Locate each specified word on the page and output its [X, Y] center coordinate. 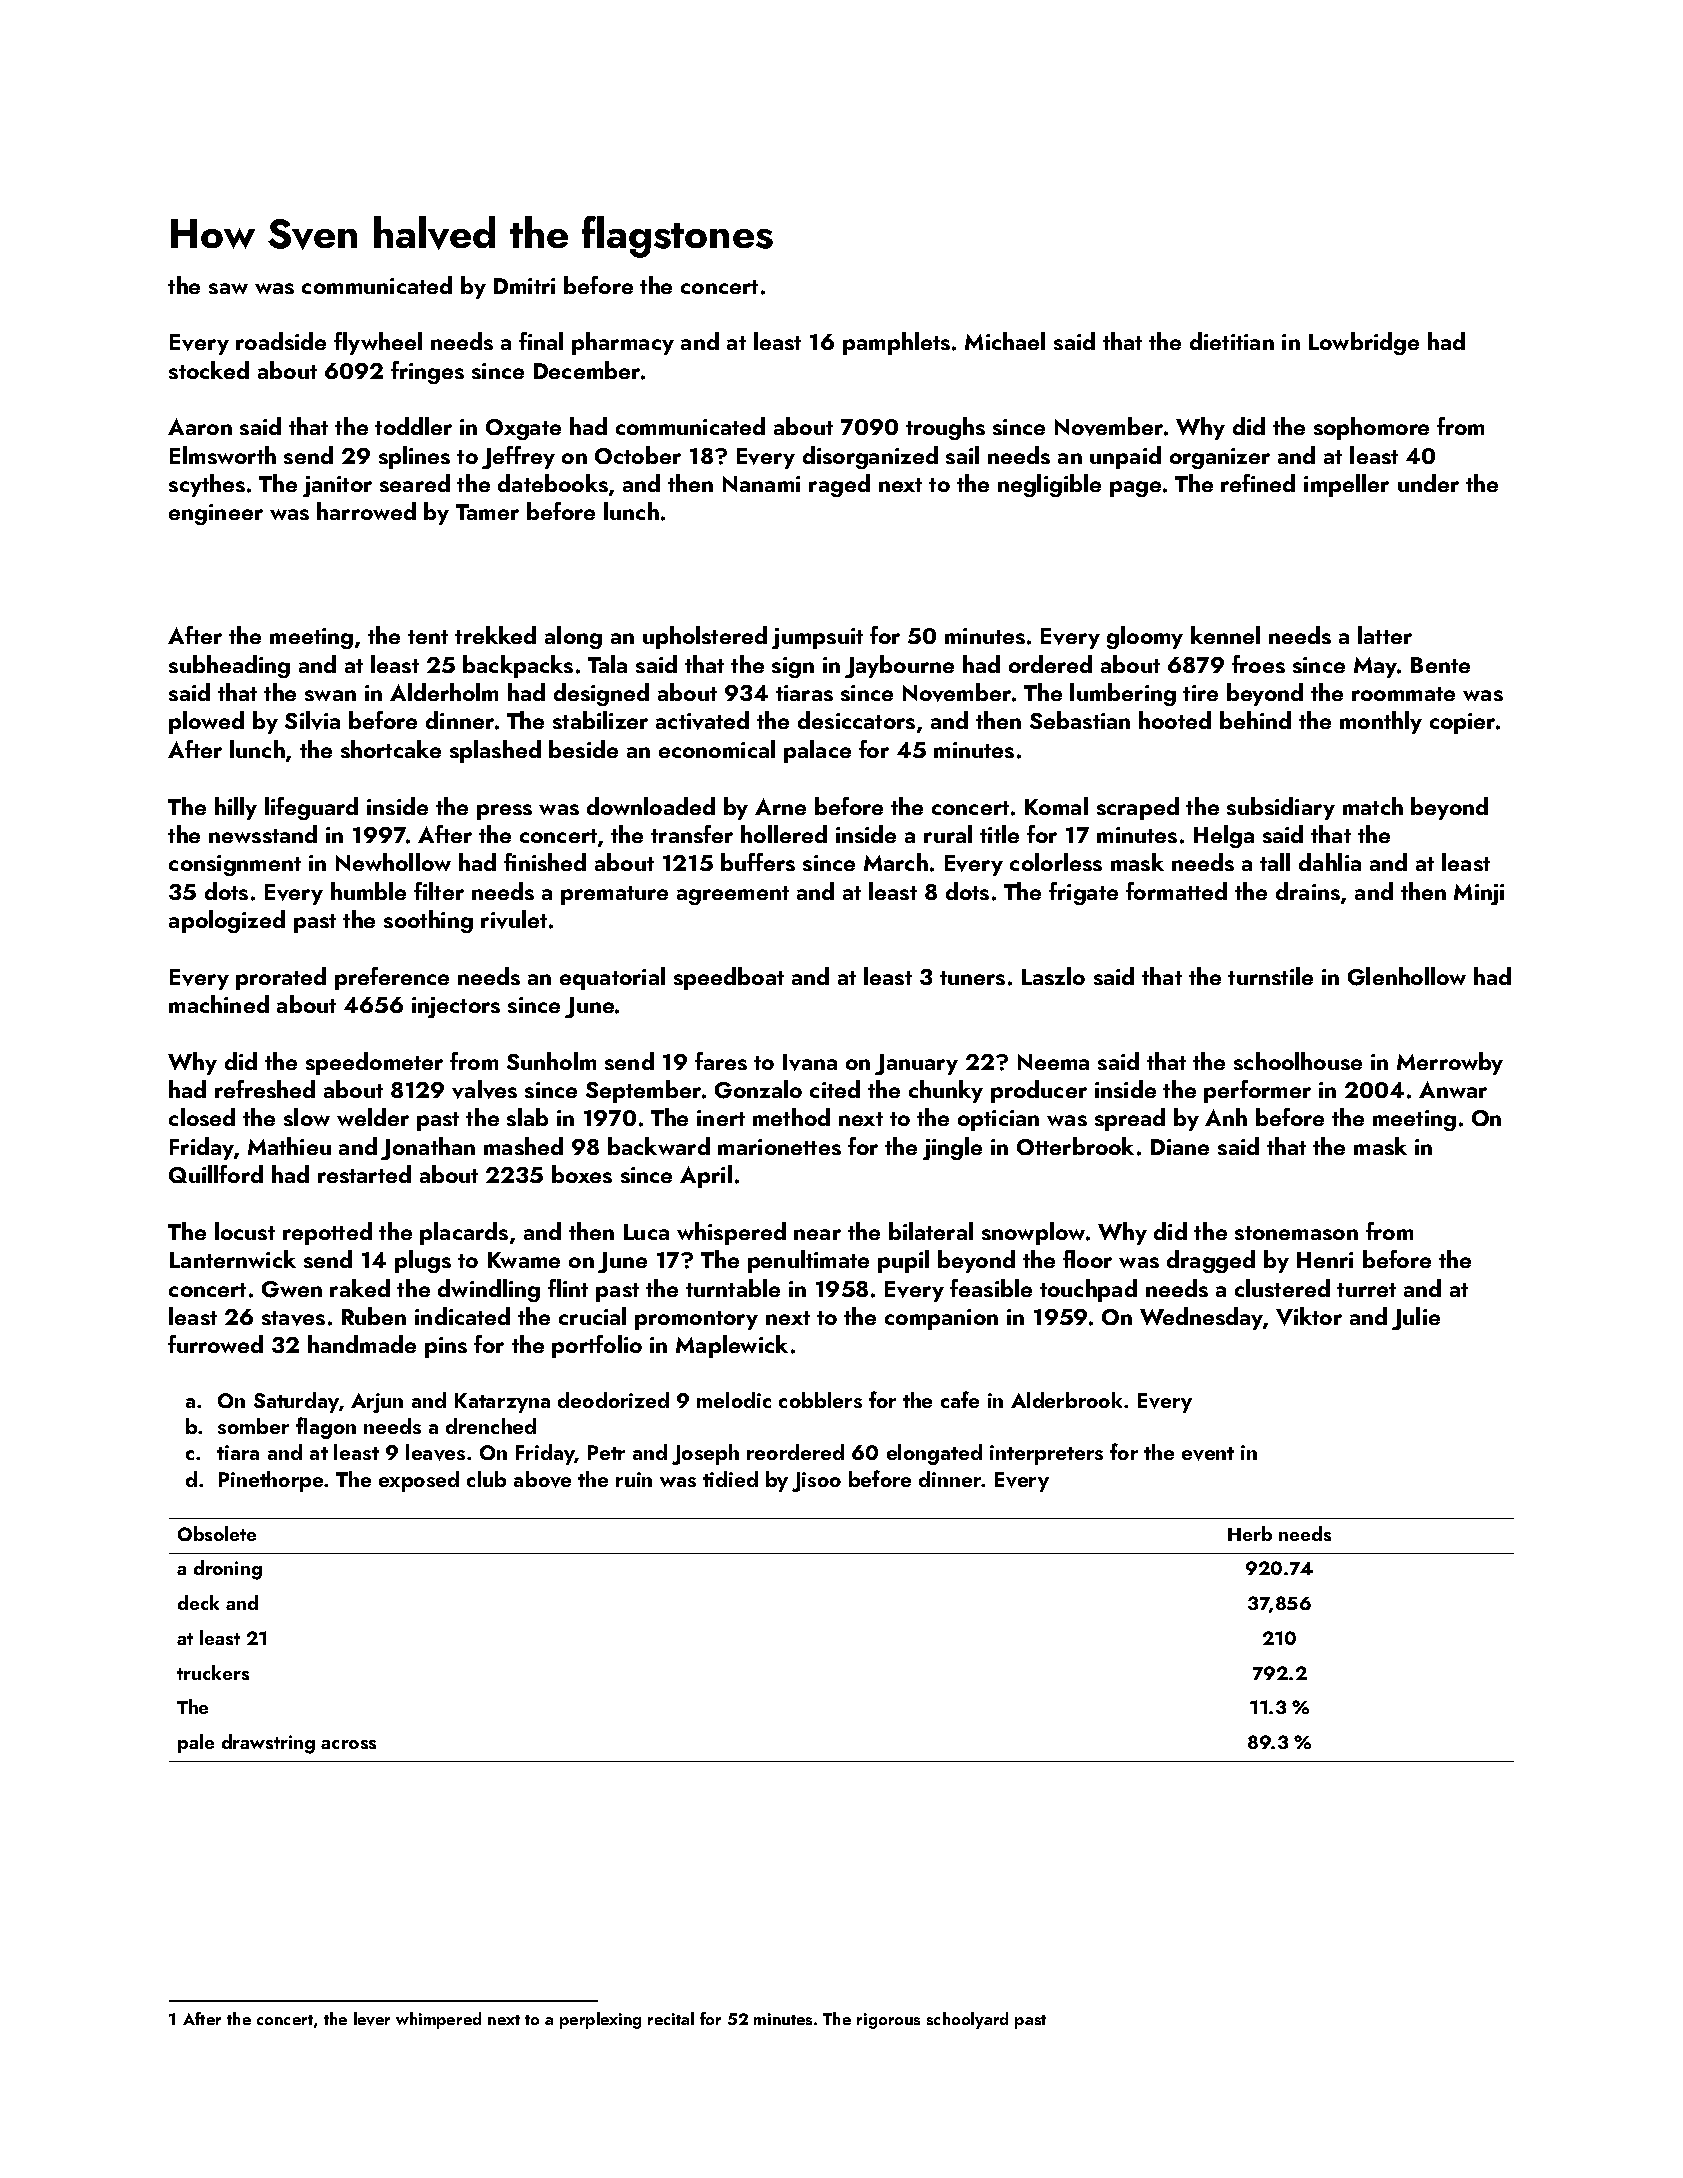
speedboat [729, 978]
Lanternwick [233, 1259]
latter [1385, 635]
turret [1366, 1290]
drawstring [268, 1744]
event [1208, 1454]
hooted [1175, 720]
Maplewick [732, 1346]
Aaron [200, 426]
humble [368, 891]
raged [839, 485]
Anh [1226, 1117]
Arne [780, 806]
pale [196, 1743]
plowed [206, 722]
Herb [1250, 1533]
